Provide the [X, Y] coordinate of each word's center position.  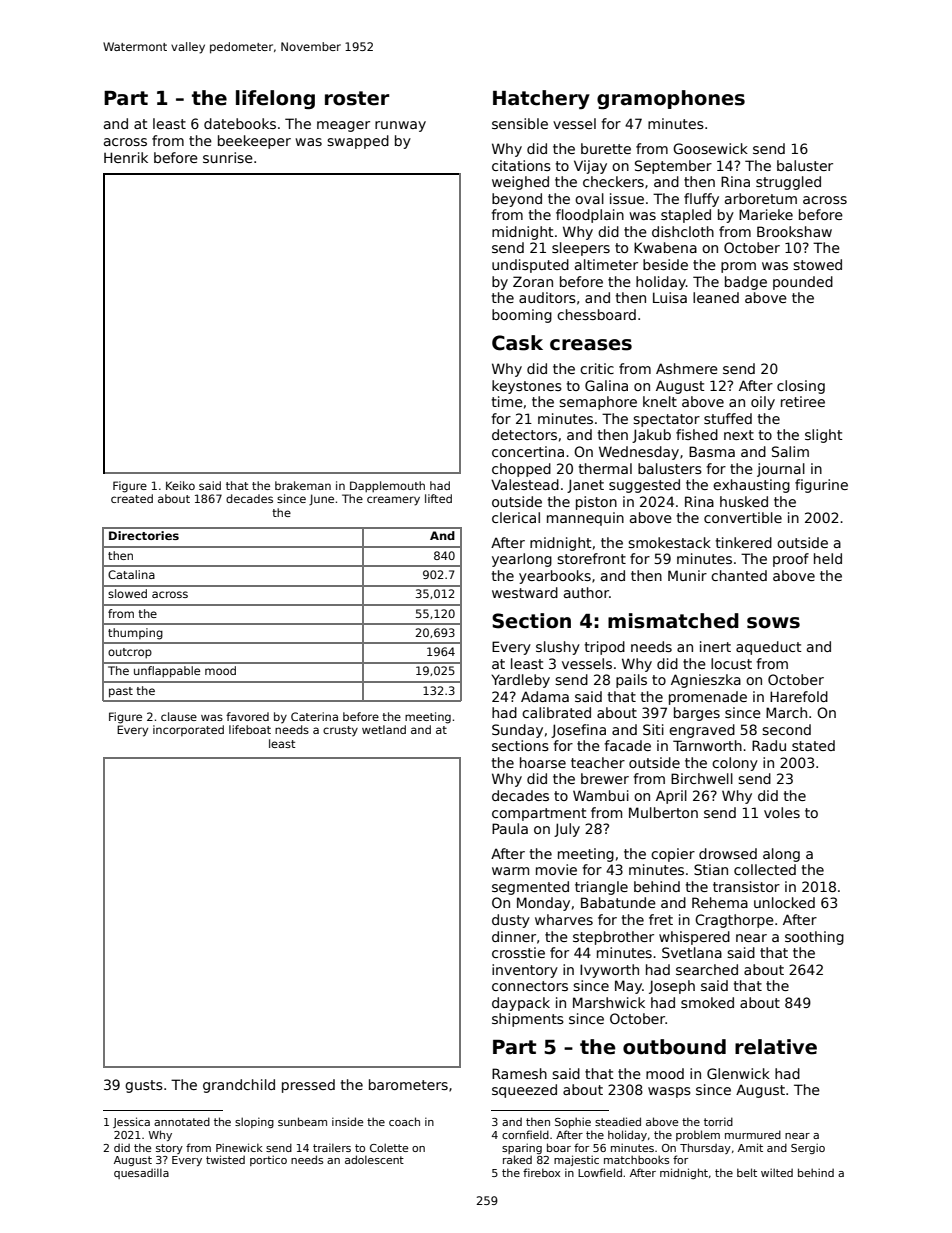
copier [673, 855]
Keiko [180, 485]
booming [522, 316]
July [567, 830]
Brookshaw [794, 231]
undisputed [530, 266]
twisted [225, 1159]
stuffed [728, 418]
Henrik [126, 157]
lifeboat [250, 729]
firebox [541, 1172]
